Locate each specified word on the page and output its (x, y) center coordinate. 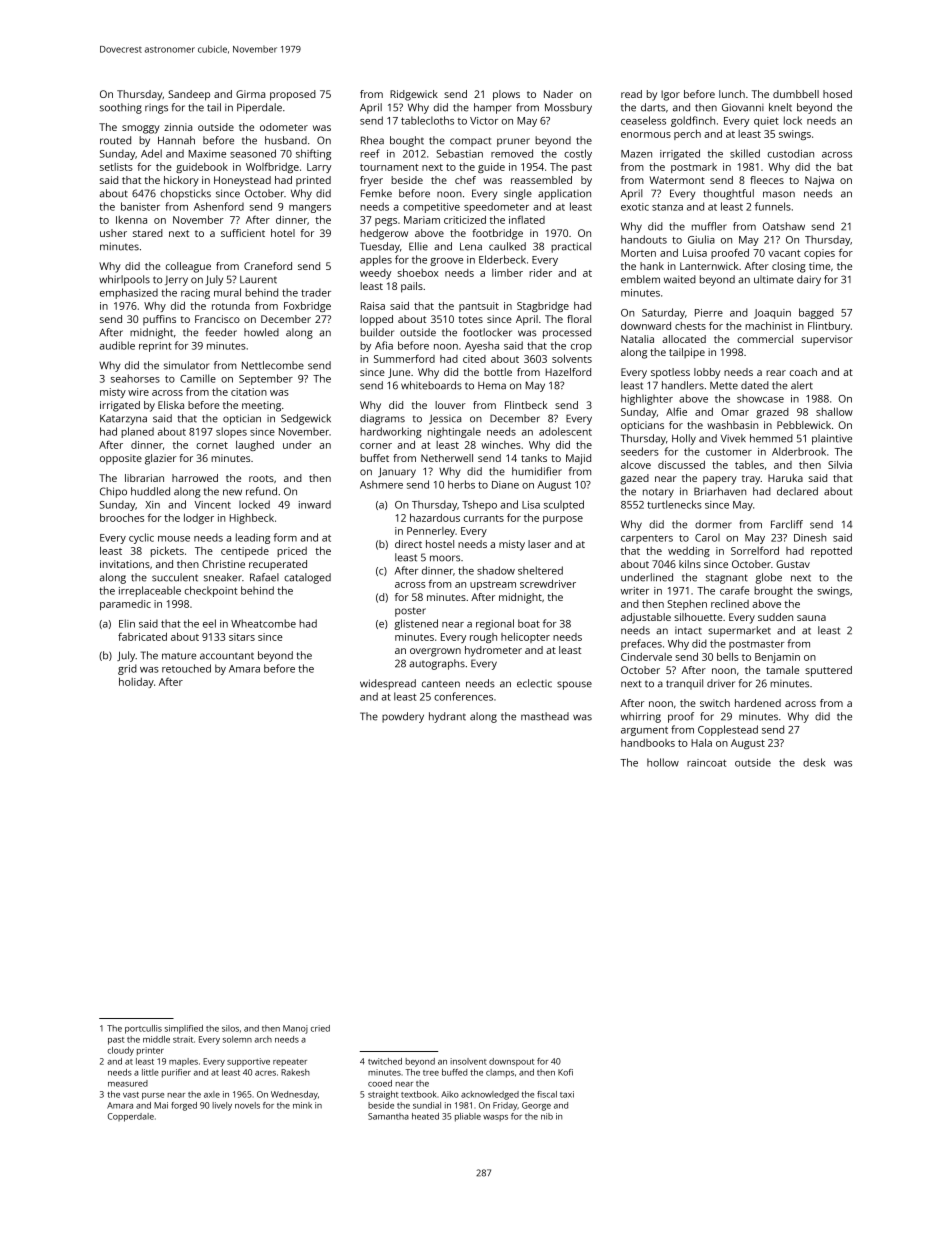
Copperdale (131, 1117)
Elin (127, 623)
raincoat (706, 763)
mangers (310, 209)
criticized (465, 219)
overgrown (435, 652)
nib (547, 1116)
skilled (745, 153)
